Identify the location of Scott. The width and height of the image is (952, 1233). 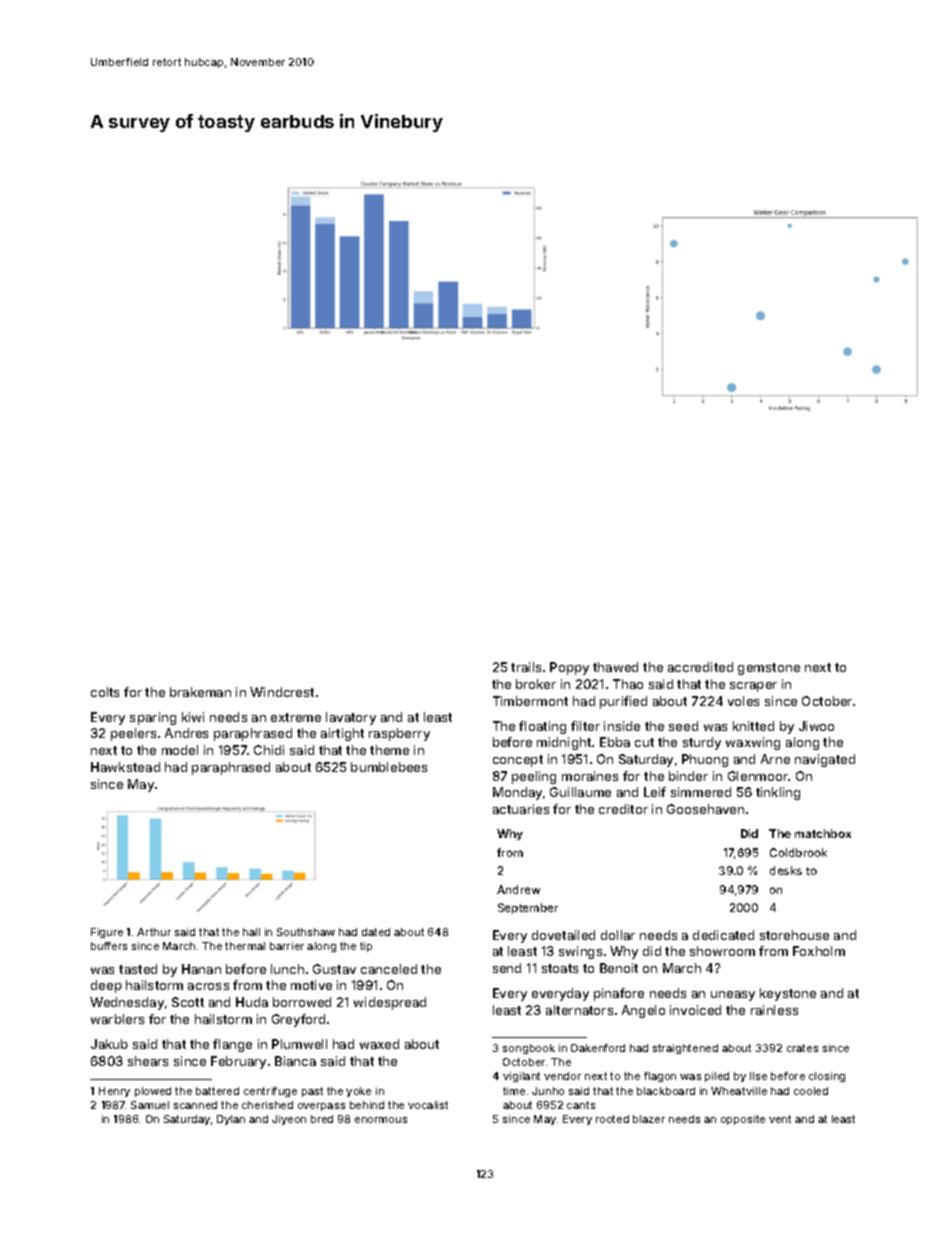
(188, 1002).
